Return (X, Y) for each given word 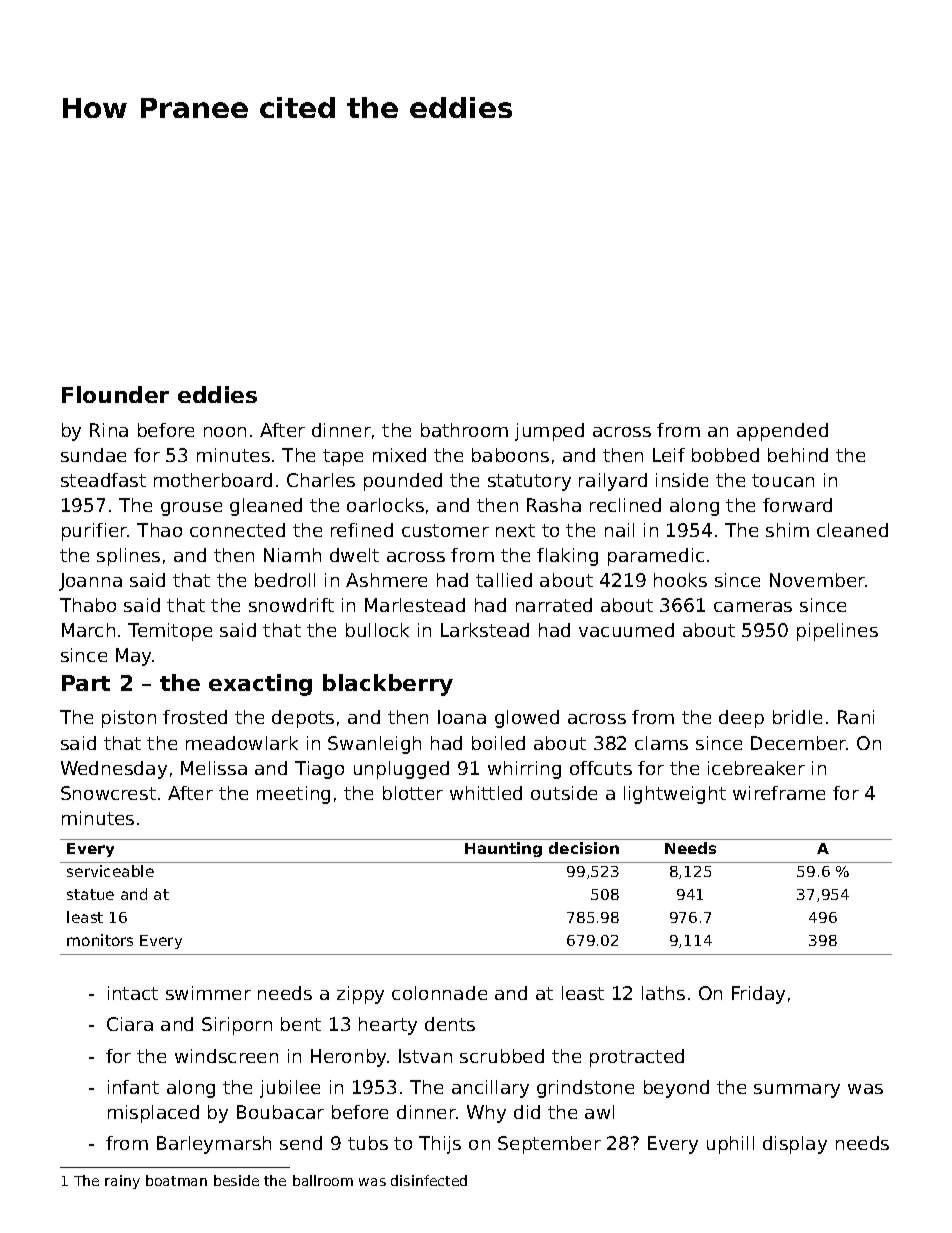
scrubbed (502, 1056)
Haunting (503, 849)
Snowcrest (108, 793)
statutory (529, 482)
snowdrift (291, 605)
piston (129, 719)
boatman (176, 1180)
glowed (527, 719)
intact (133, 993)
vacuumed (626, 630)
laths (663, 993)
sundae (93, 455)
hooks (680, 580)
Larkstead (485, 630)
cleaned (852, 530)
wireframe (779, 793)
